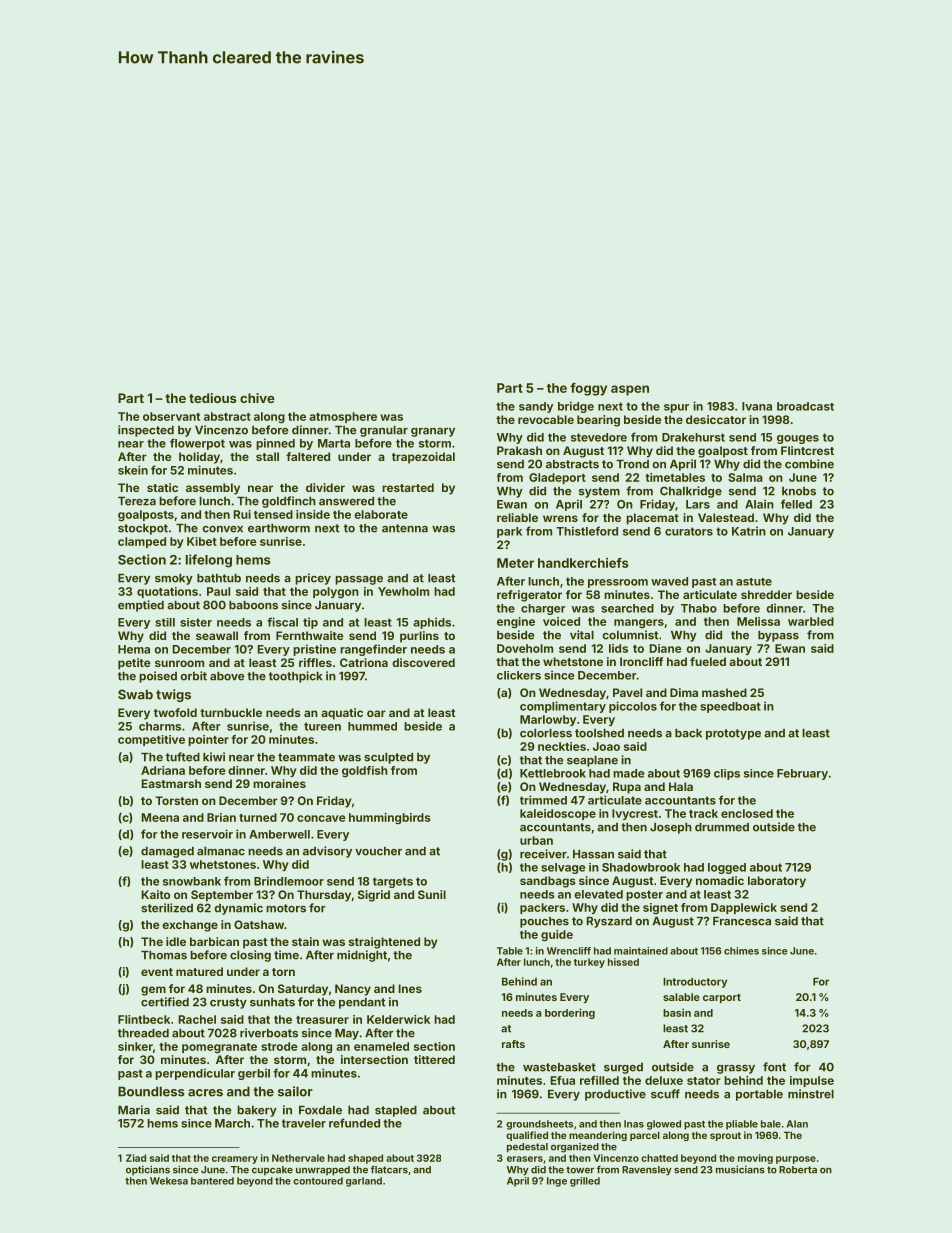  Describe the element at coordinates (747, 813) in the screenshot. I see `enclosed` at that location.
